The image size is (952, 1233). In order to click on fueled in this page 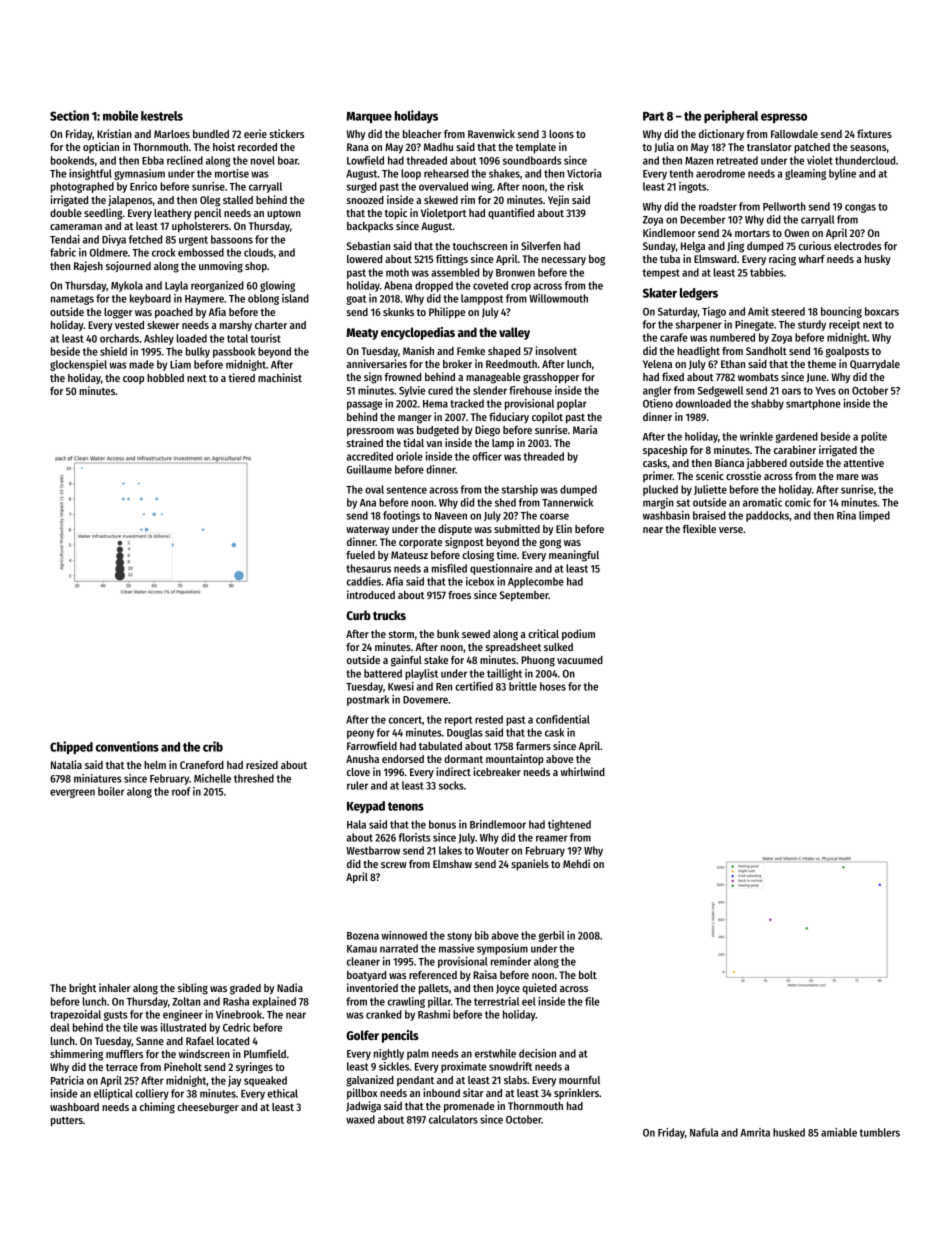, I will do `click(360, 555)`.
